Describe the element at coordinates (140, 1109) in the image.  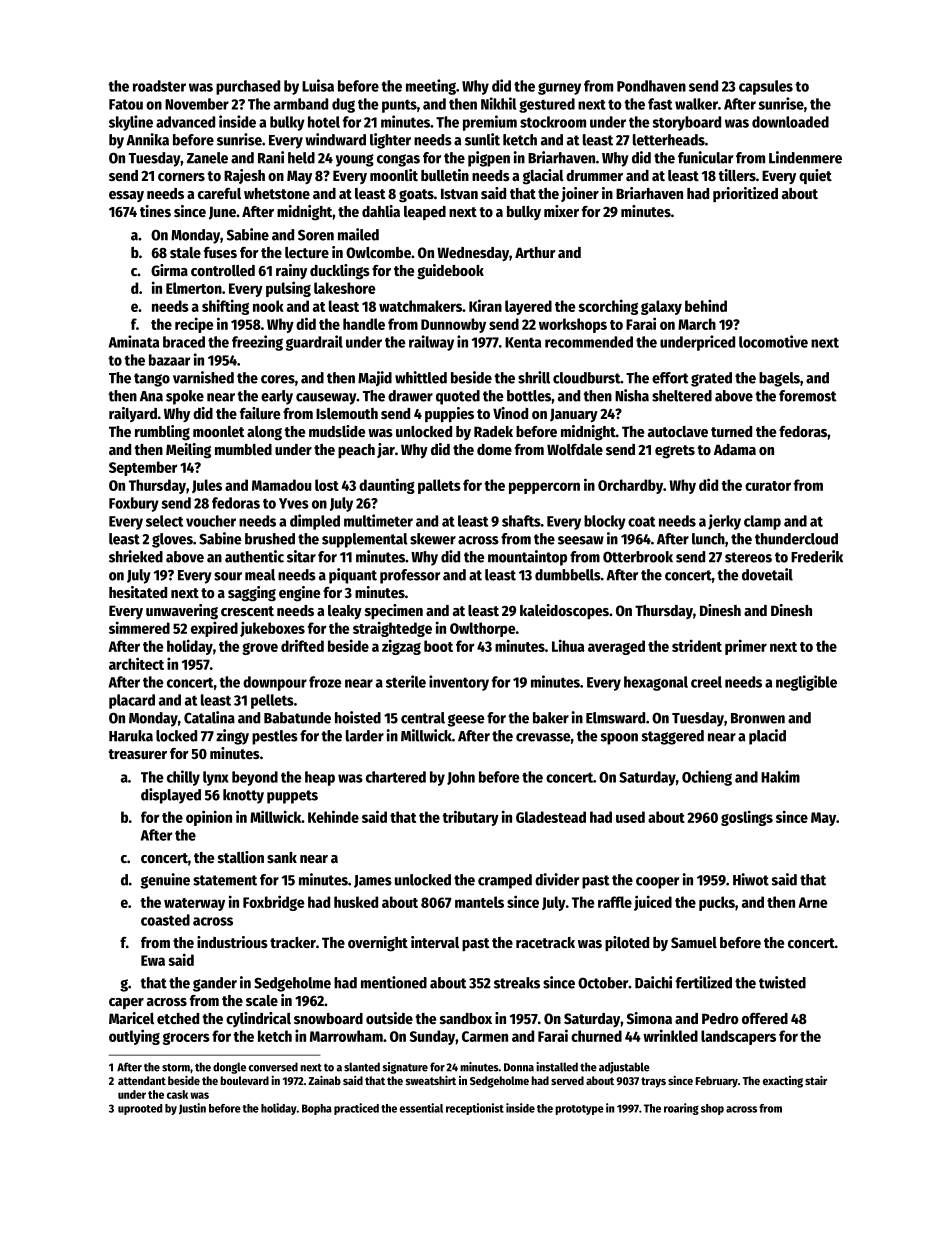
I see `uprooted` at that location.
